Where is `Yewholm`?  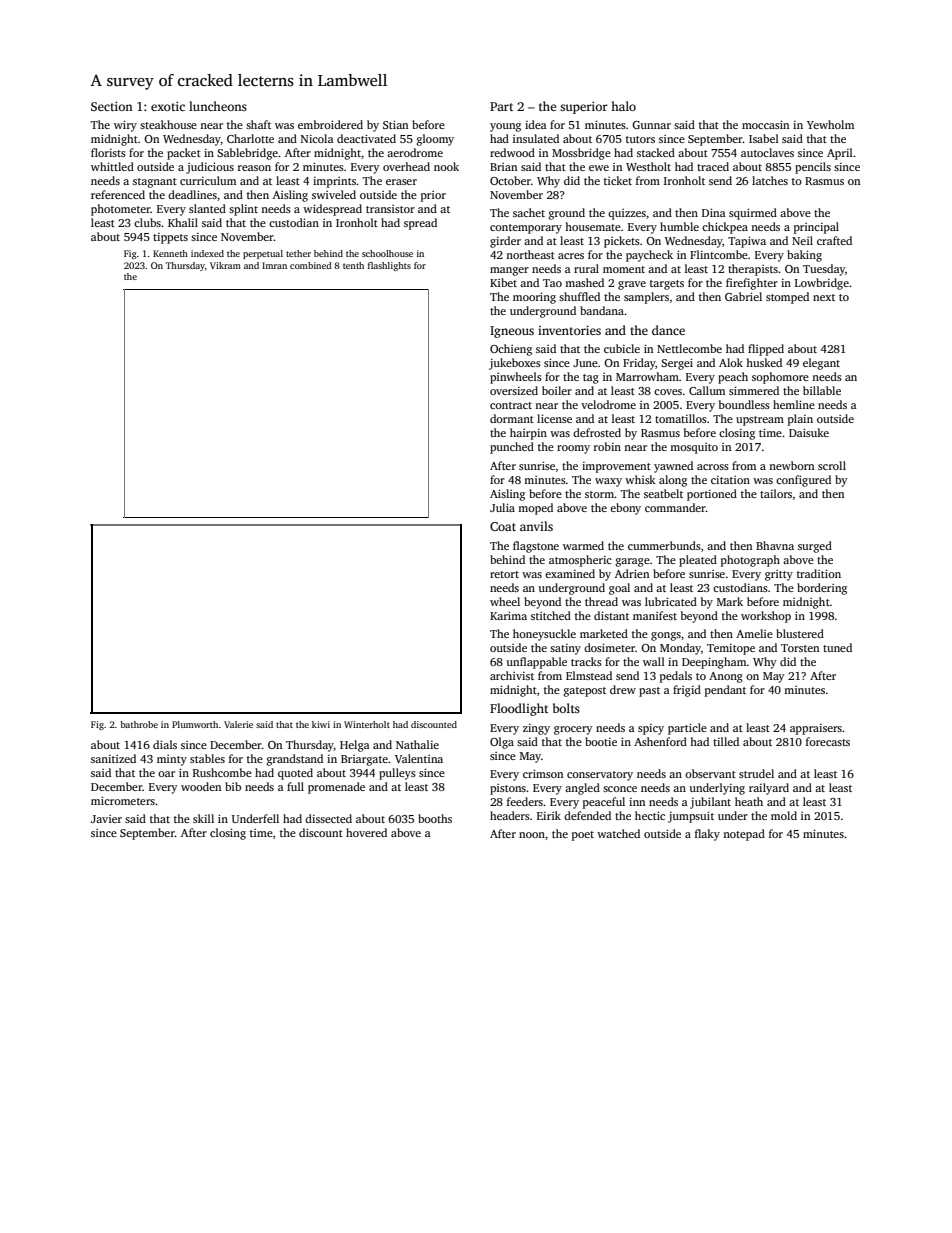
Yewholm is located at coordinates (830, 124).
